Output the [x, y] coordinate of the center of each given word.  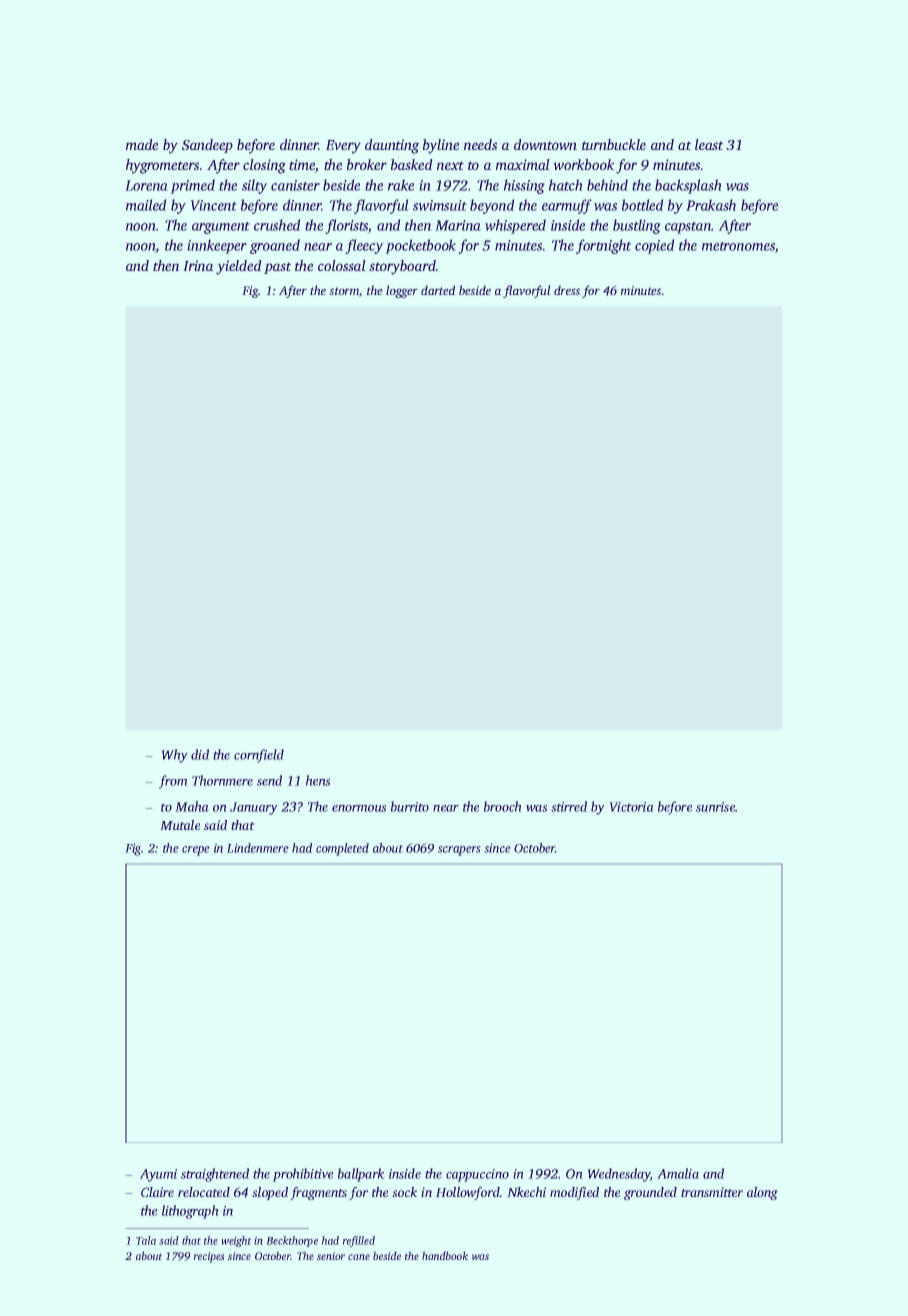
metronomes [738, 247]
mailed [146, 205]
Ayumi [158, 1175]
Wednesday [618, 1175]
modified [574, 1193]
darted [438, 290]
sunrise [715, 807]
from [173, 782]
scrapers [459, 851]
